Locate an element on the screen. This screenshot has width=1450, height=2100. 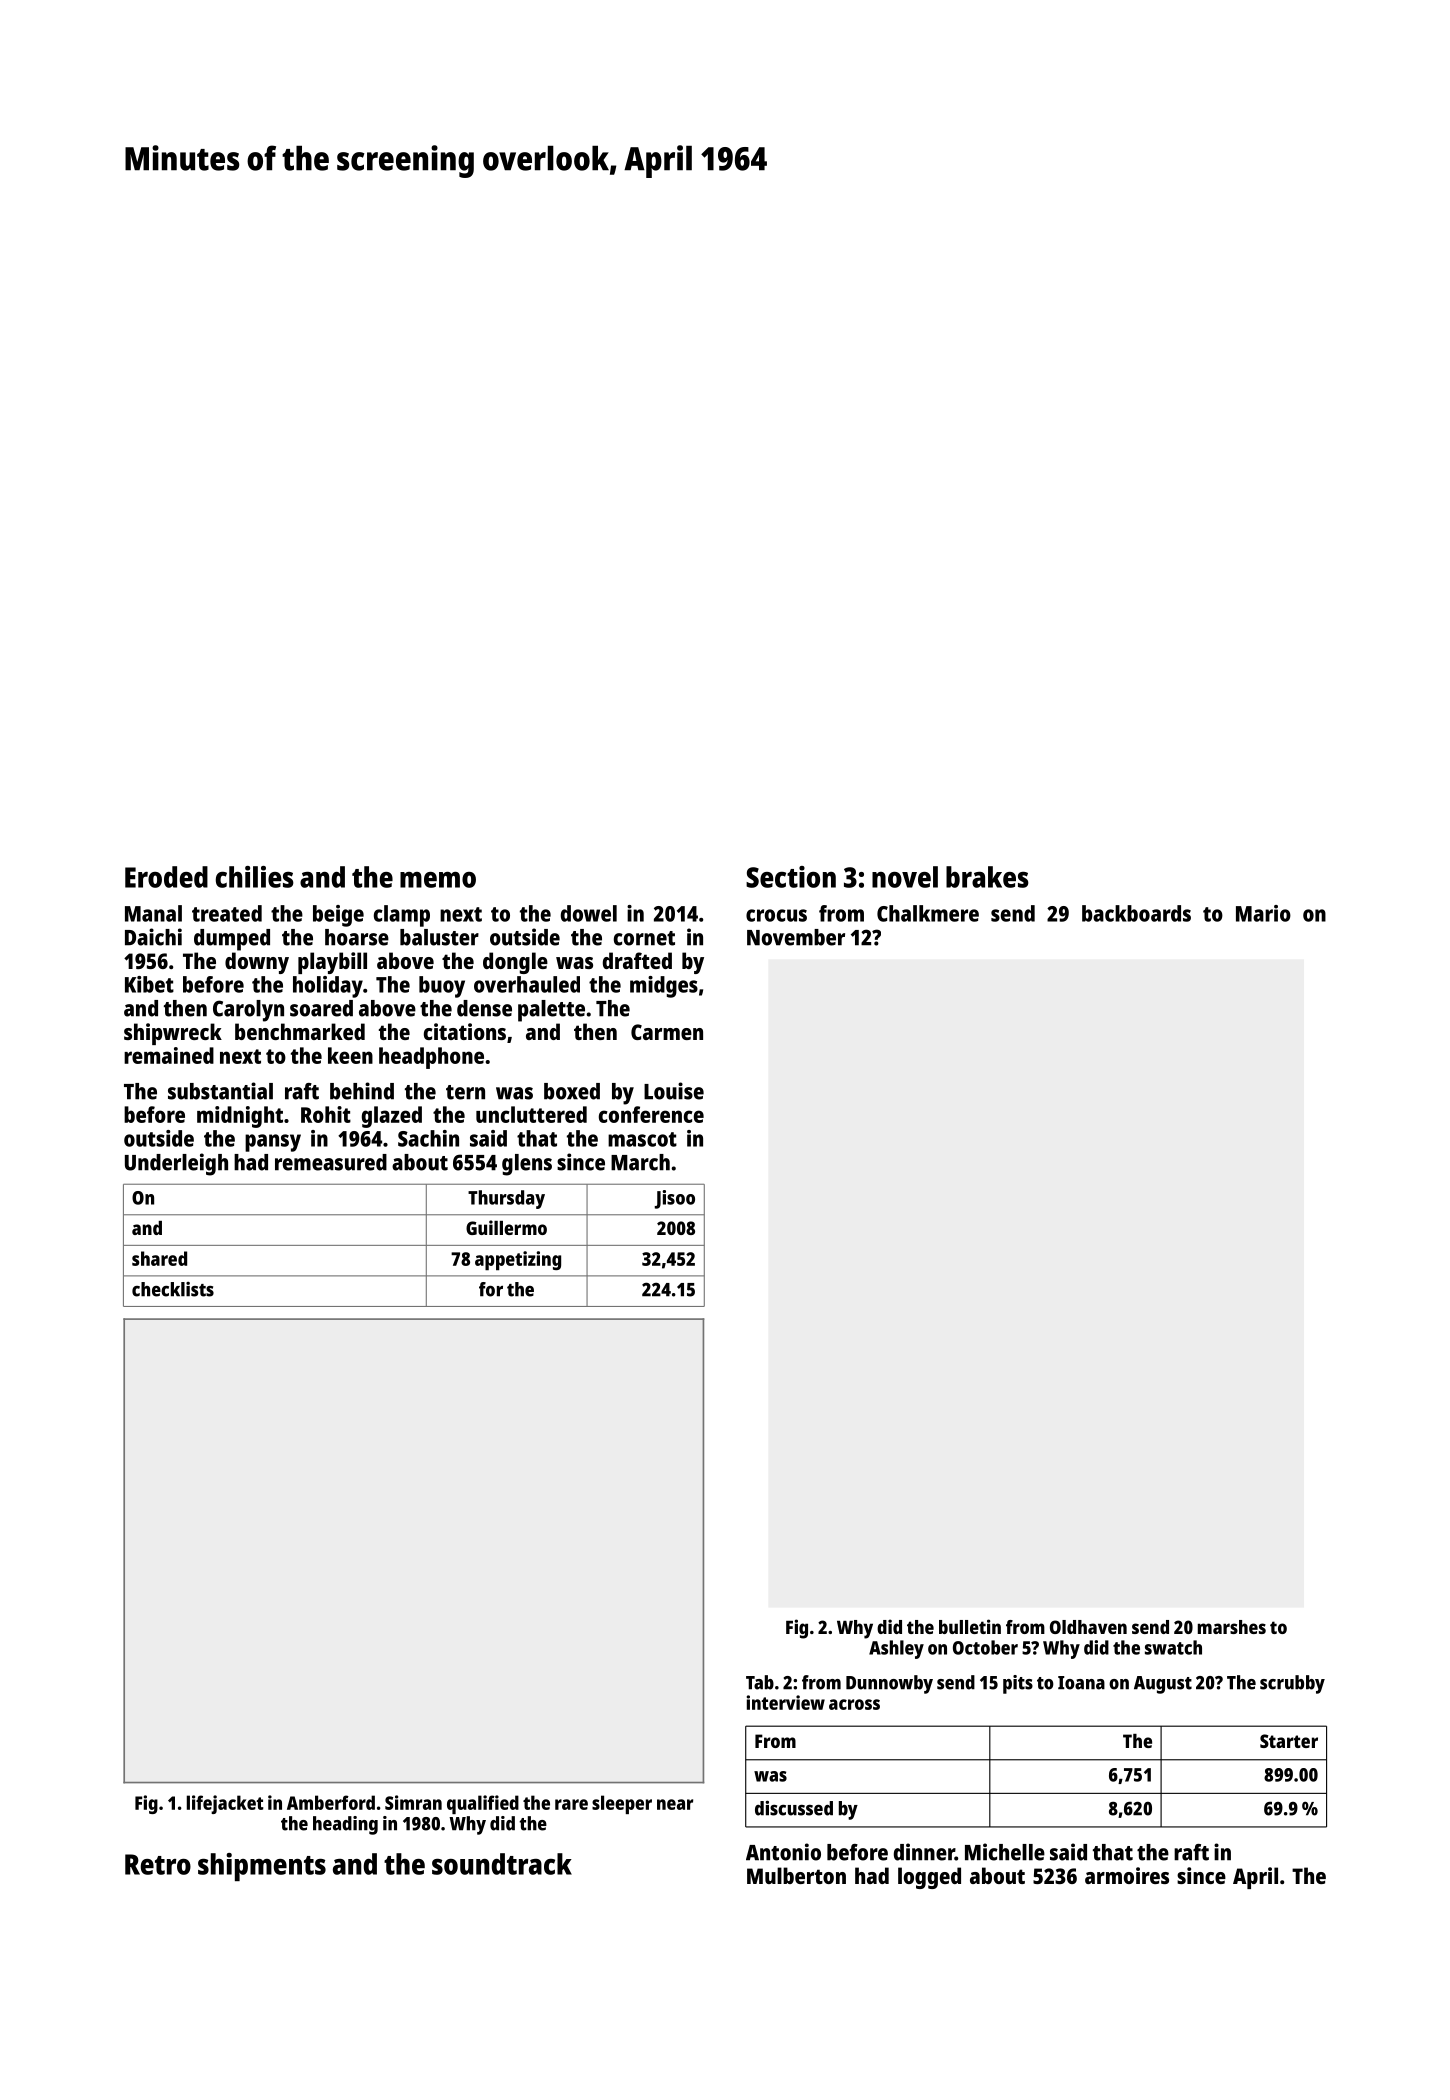
marshes is located at coordinates (1232, 1627).
